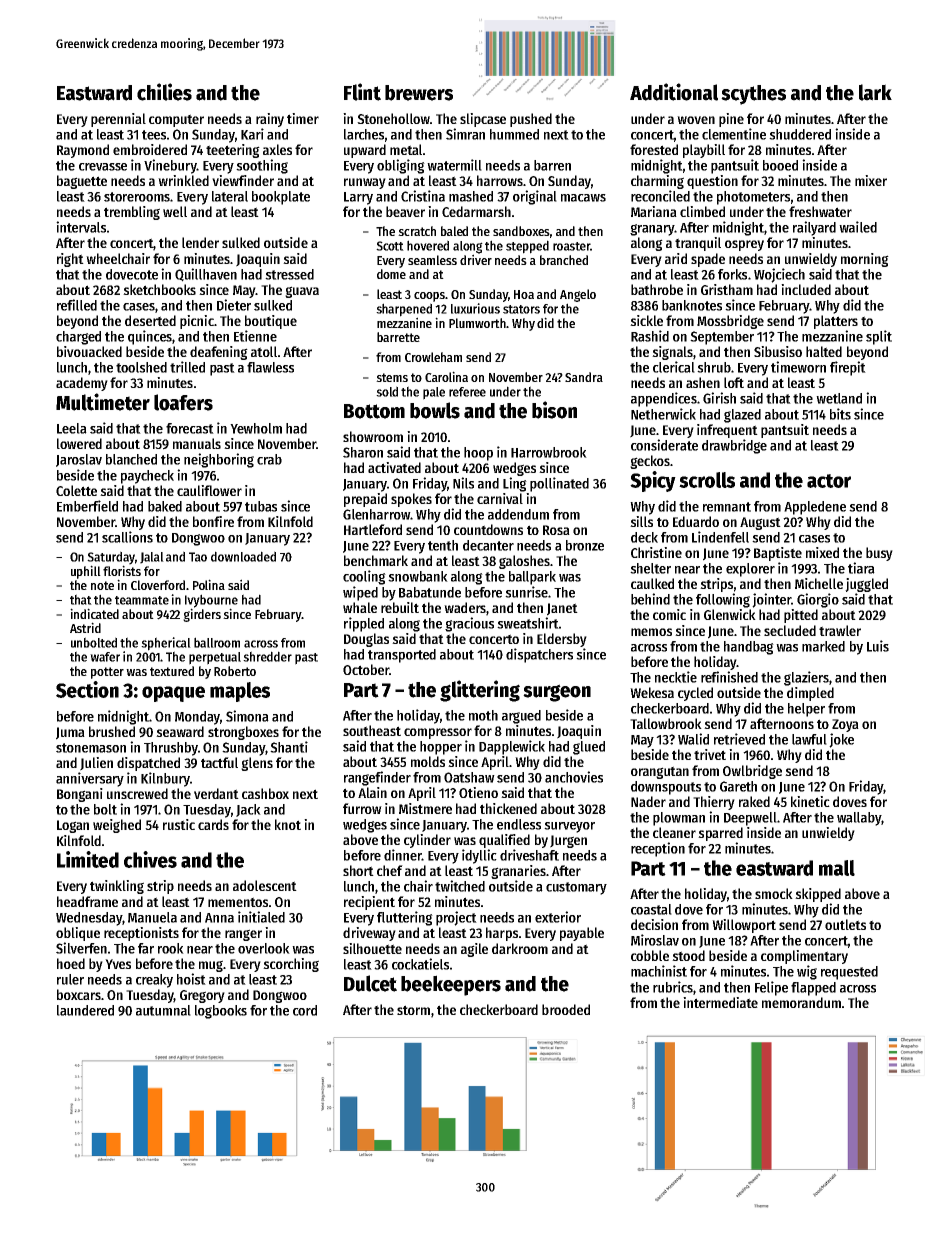  What do you see at coordinates (465, 607) in the screenshot?
I see `waders` at bounding box center [465, 607].
